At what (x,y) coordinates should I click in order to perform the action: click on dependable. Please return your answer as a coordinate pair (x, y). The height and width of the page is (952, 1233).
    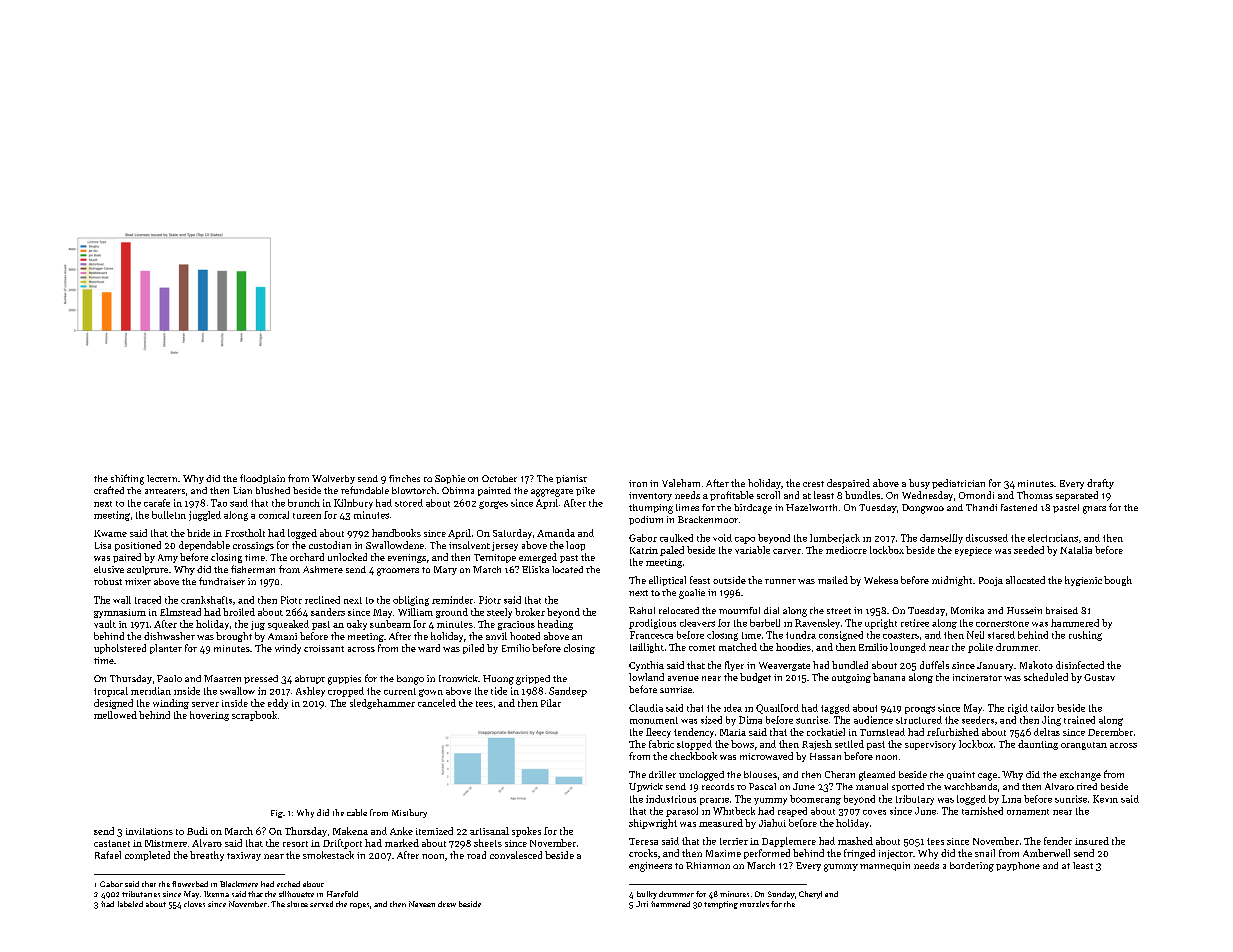
    Looking at the image, I should click on (204, 546).
